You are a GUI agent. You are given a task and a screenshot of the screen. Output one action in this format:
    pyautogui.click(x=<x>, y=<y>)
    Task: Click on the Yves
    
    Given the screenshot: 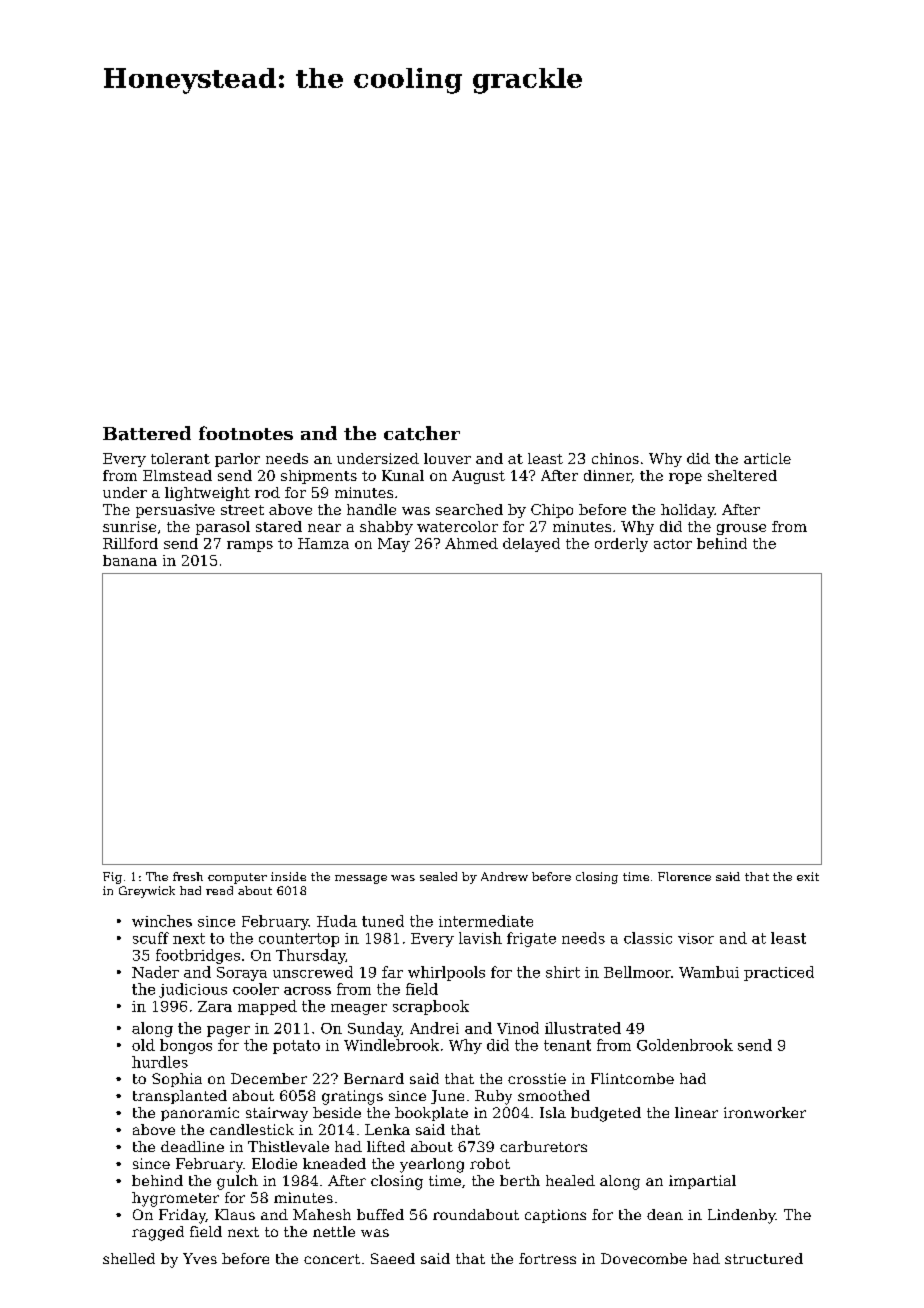 What is the action you would take?
    pyautogui.click(x=200, y=1258)
